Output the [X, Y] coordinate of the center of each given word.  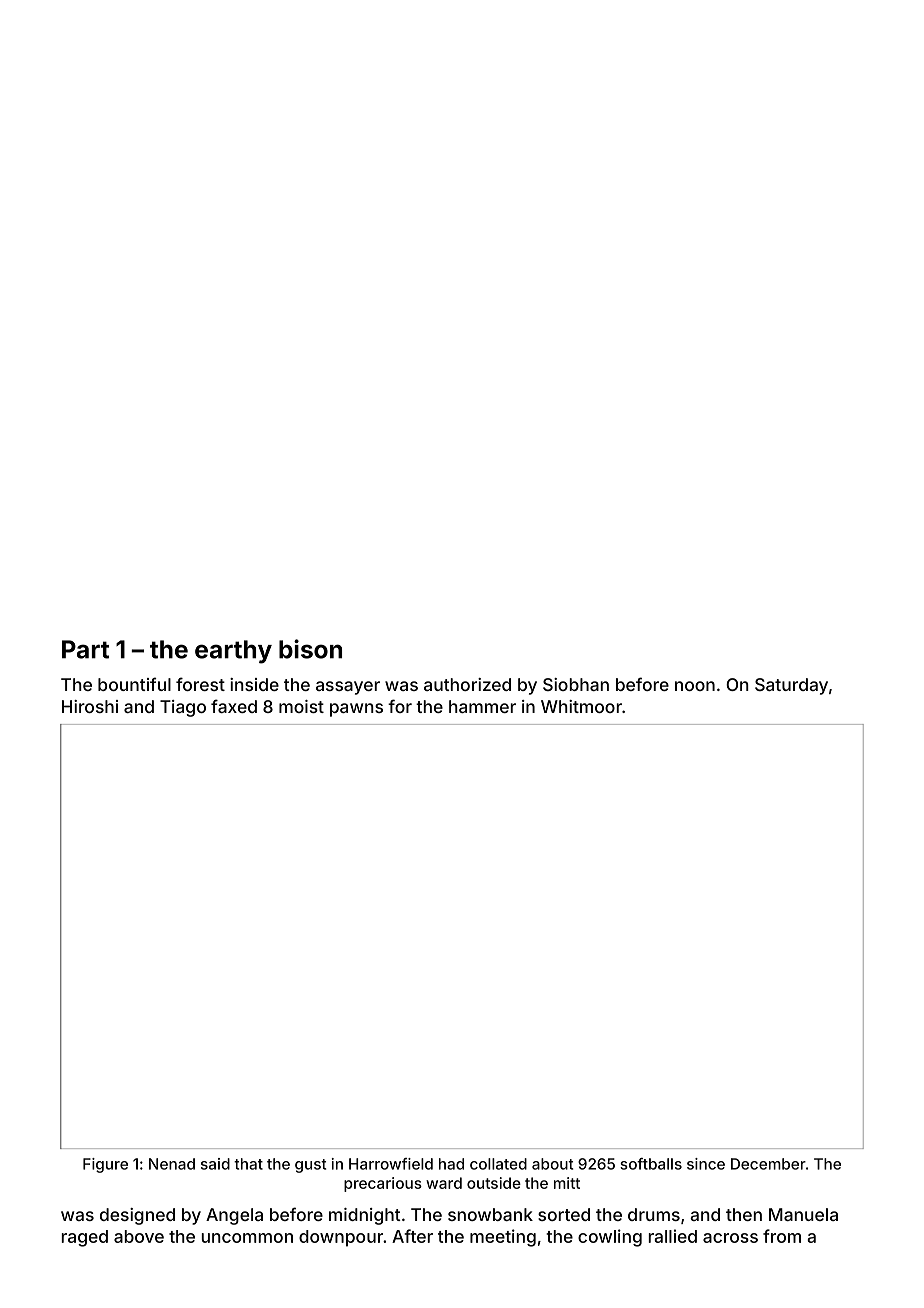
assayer [348, 688]
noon [695, 686]
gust [310, 1166]
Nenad [172, 1164]
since [706, 1164]
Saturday [791, 686]
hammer [482, 706]
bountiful [134, 684]
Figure [105, 1165]
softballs [651, 1164]
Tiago [183, 708]
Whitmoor [581, 706]
